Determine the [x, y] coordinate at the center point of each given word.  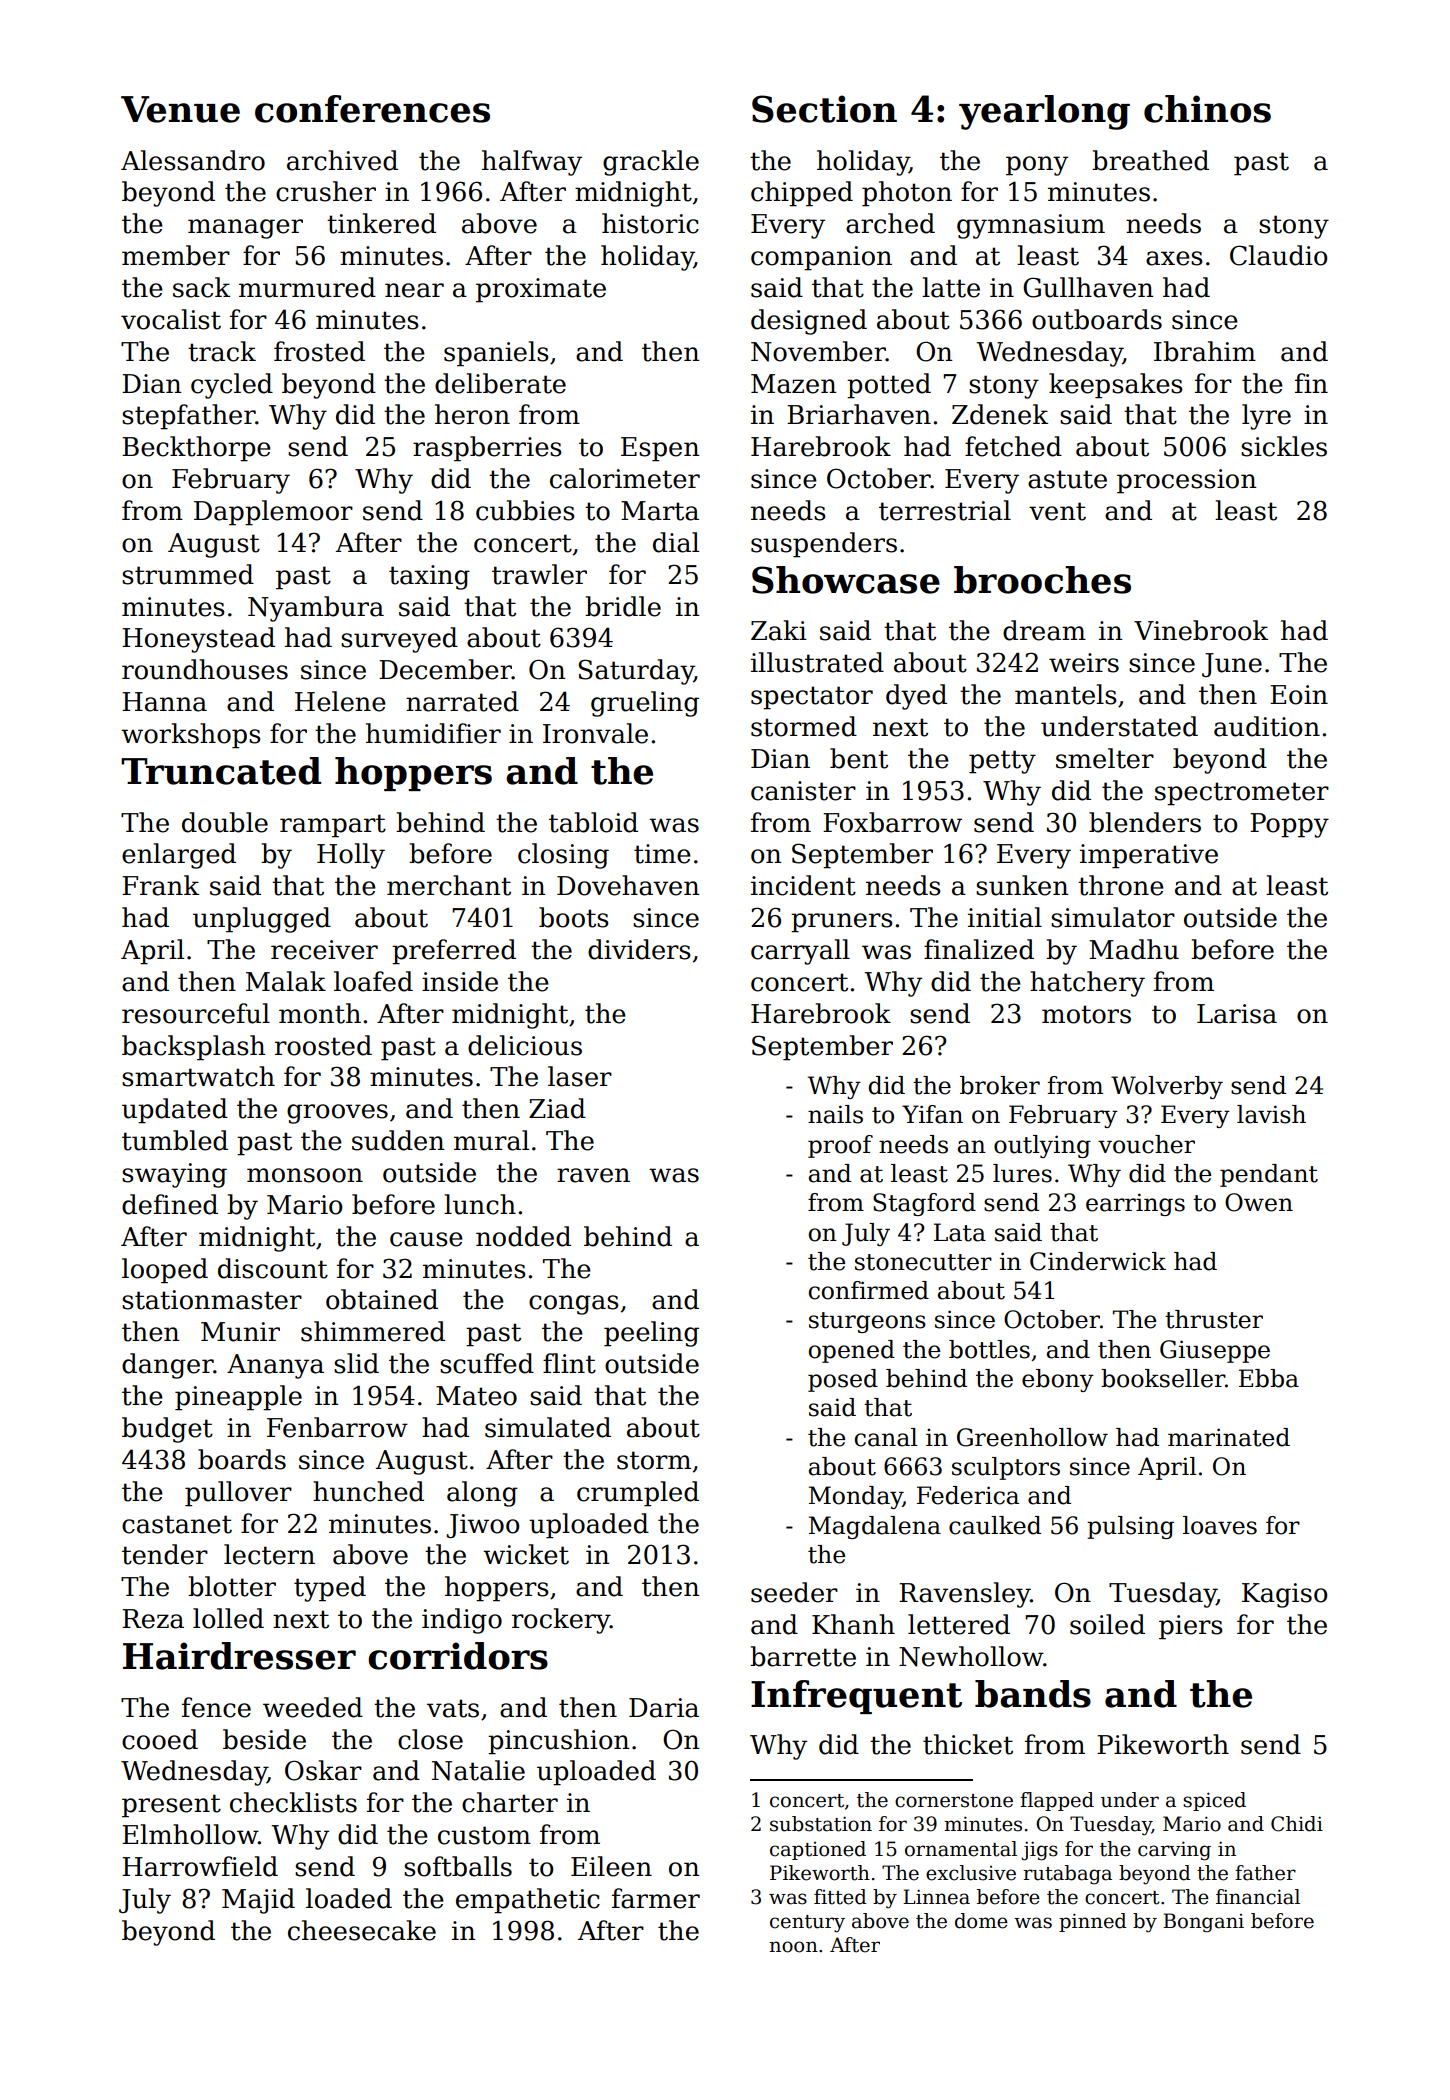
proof [840, 1146]
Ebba [1269, 1378]
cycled [232, 386]
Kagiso [1285, 1595]
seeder [794, 1592]
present [171, 1806]
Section [824, 109]
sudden [398, 1140]
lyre [1266, 417]
